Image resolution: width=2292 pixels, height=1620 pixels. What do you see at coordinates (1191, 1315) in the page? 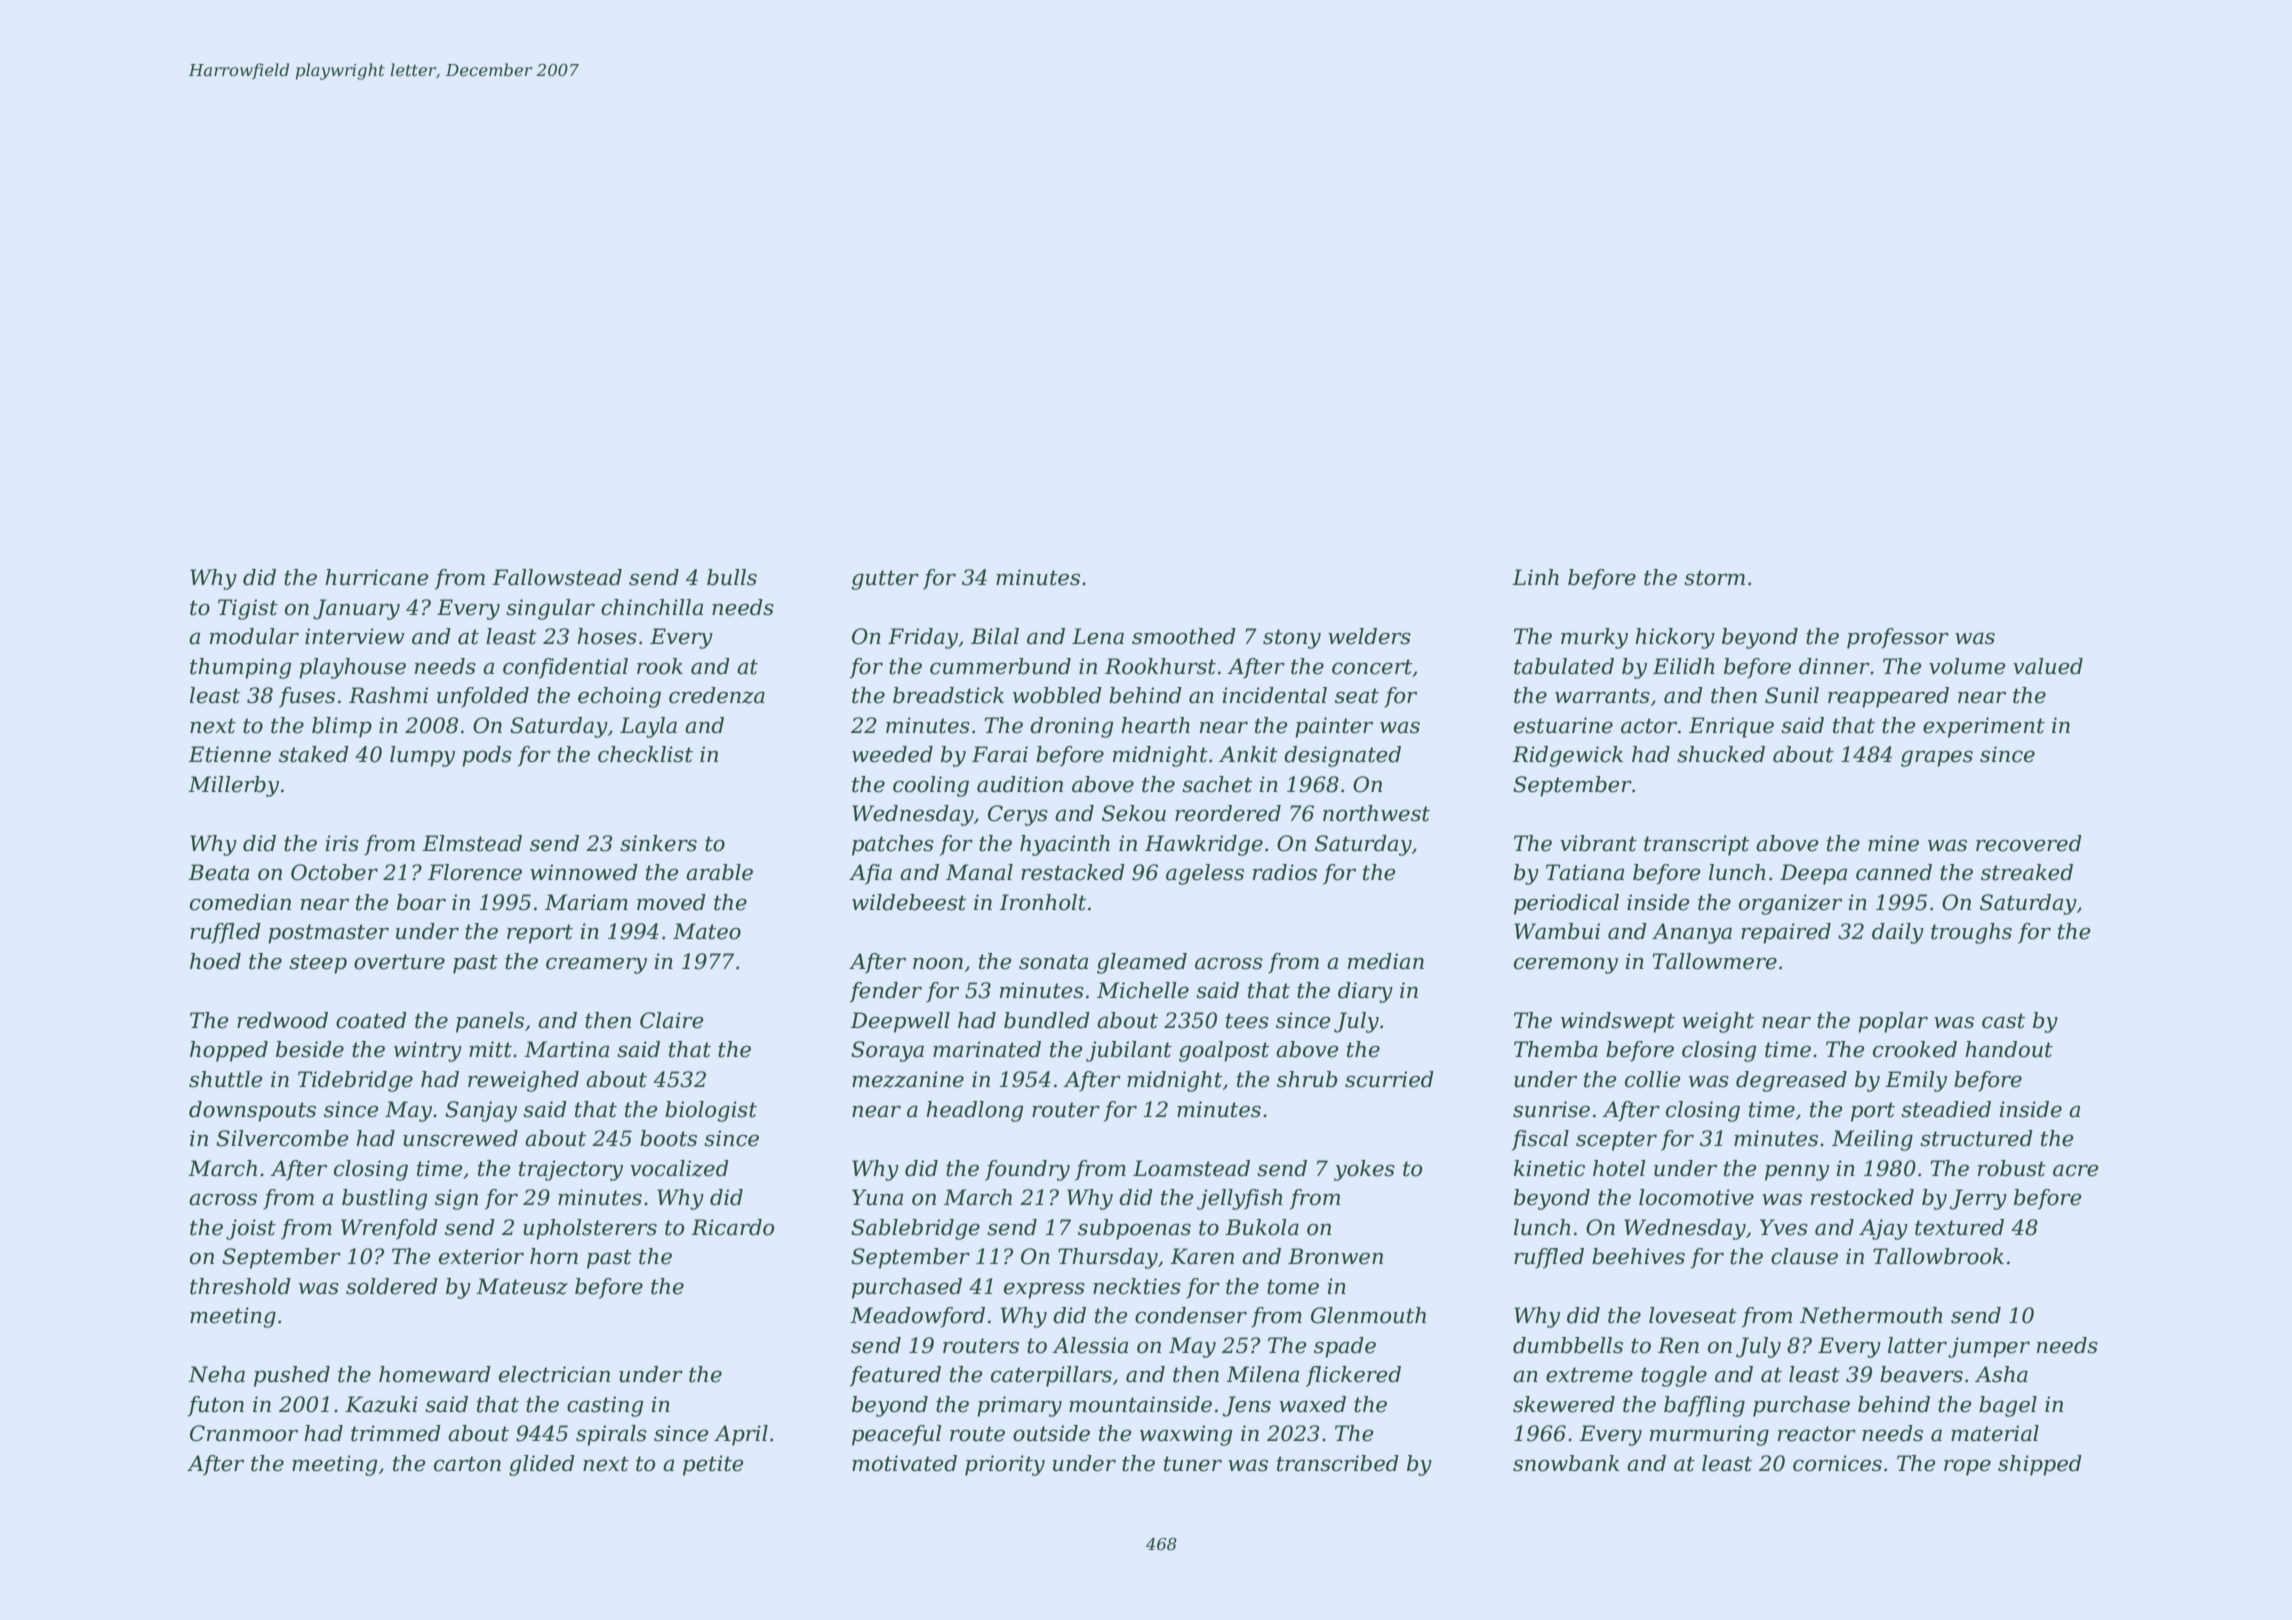
I see `condenser` at bounding box center [1191, 1315].
